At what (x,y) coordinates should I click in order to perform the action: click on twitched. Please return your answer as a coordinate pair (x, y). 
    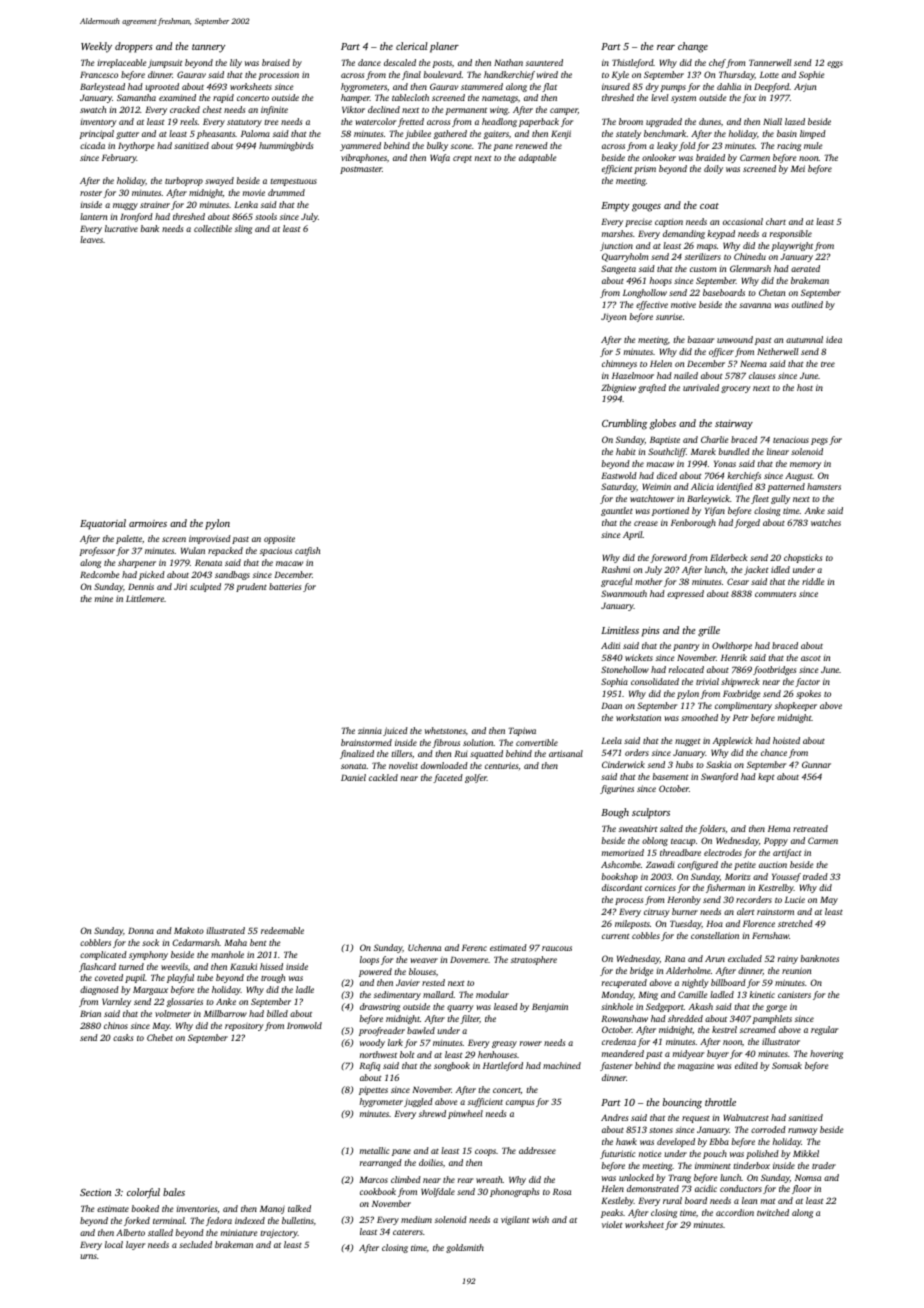
    Looking at the image, I should click on (773, 1212).
